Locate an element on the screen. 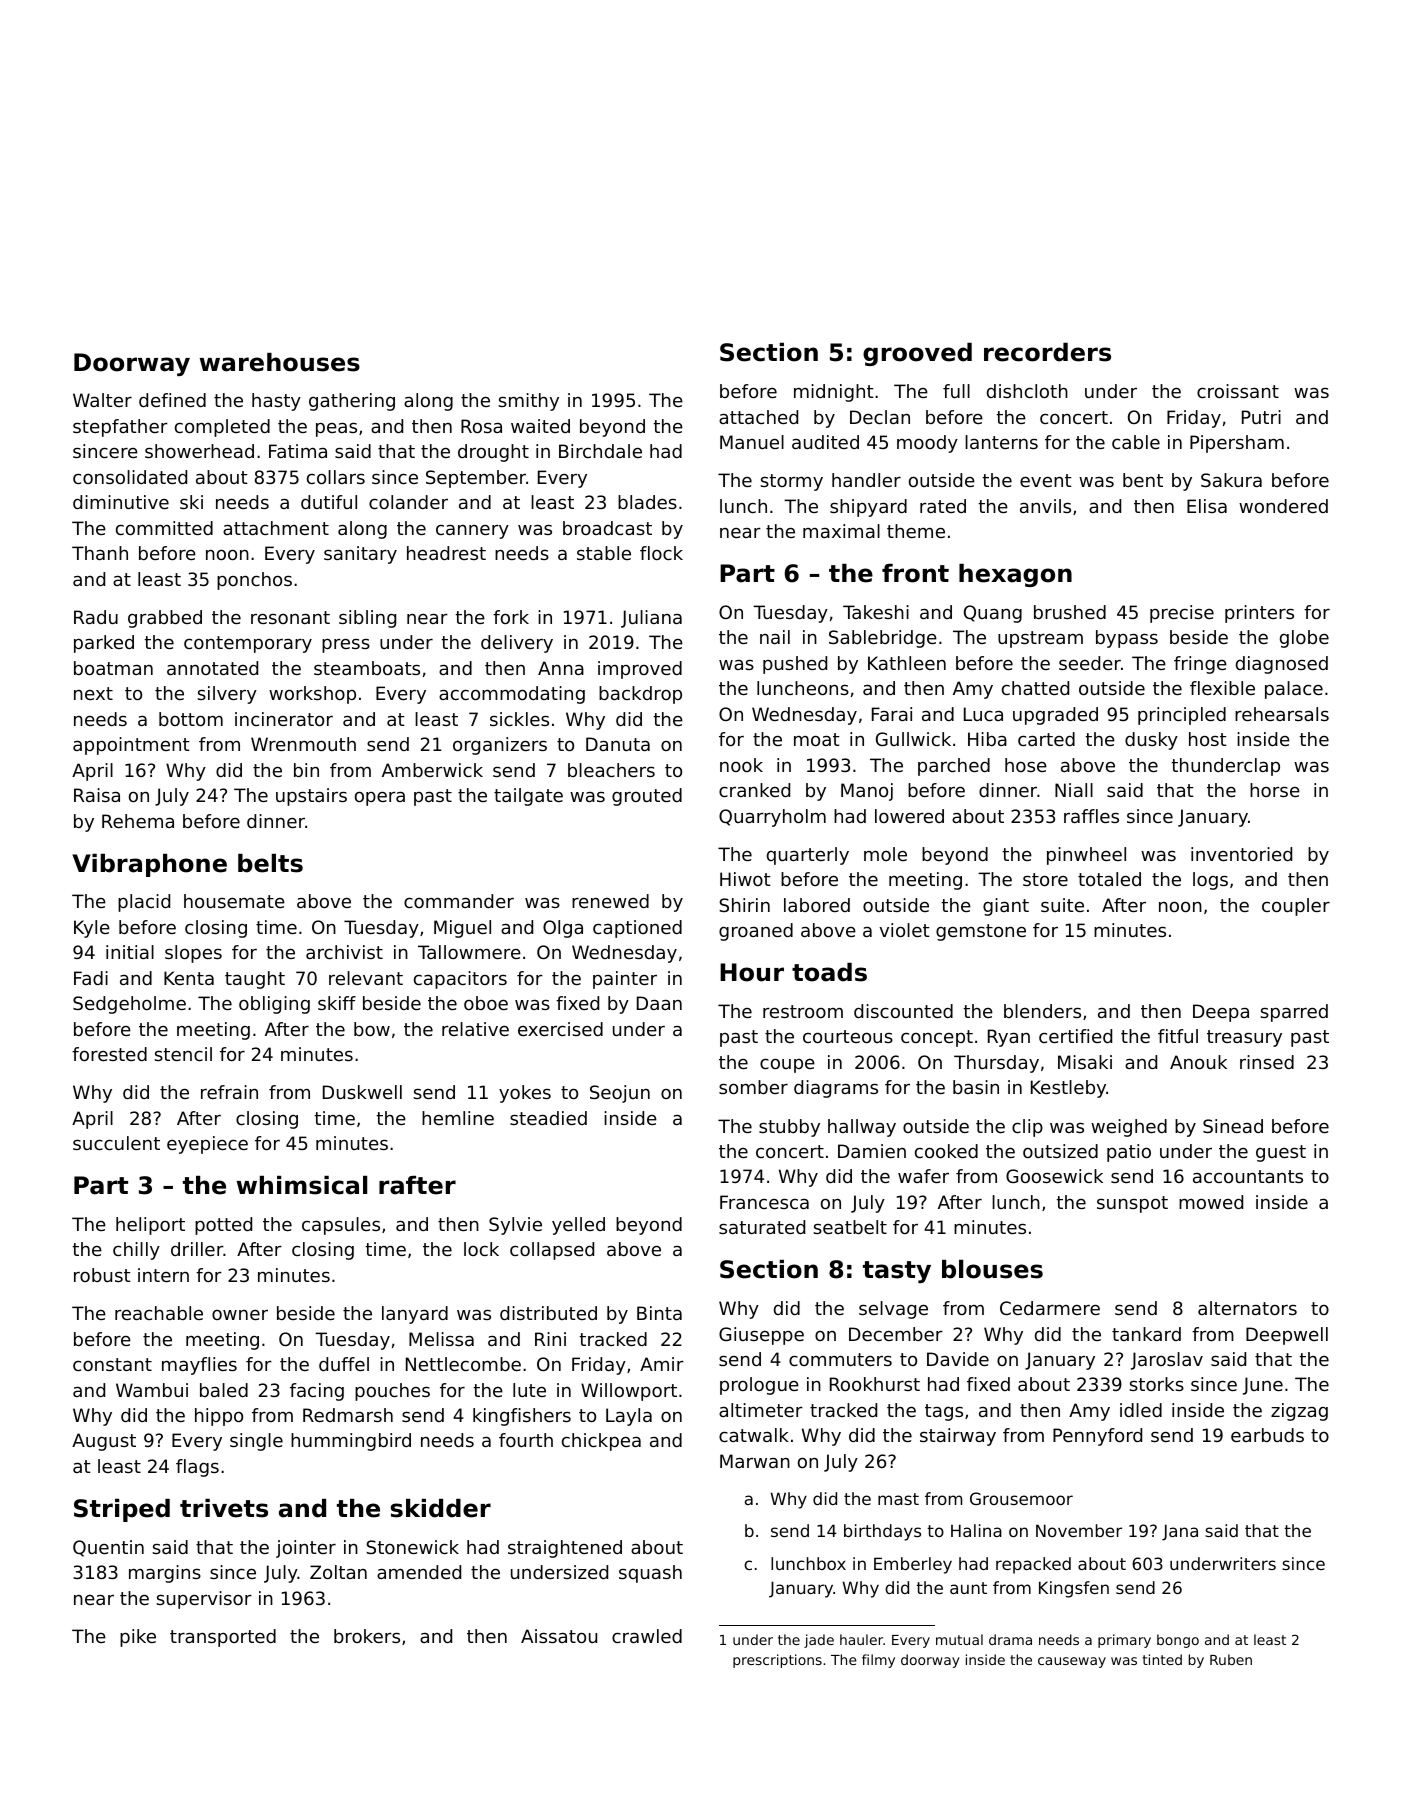 This screenshot has width=1402, height=1814. Aissatou is located at coordinates (559, 1636).
